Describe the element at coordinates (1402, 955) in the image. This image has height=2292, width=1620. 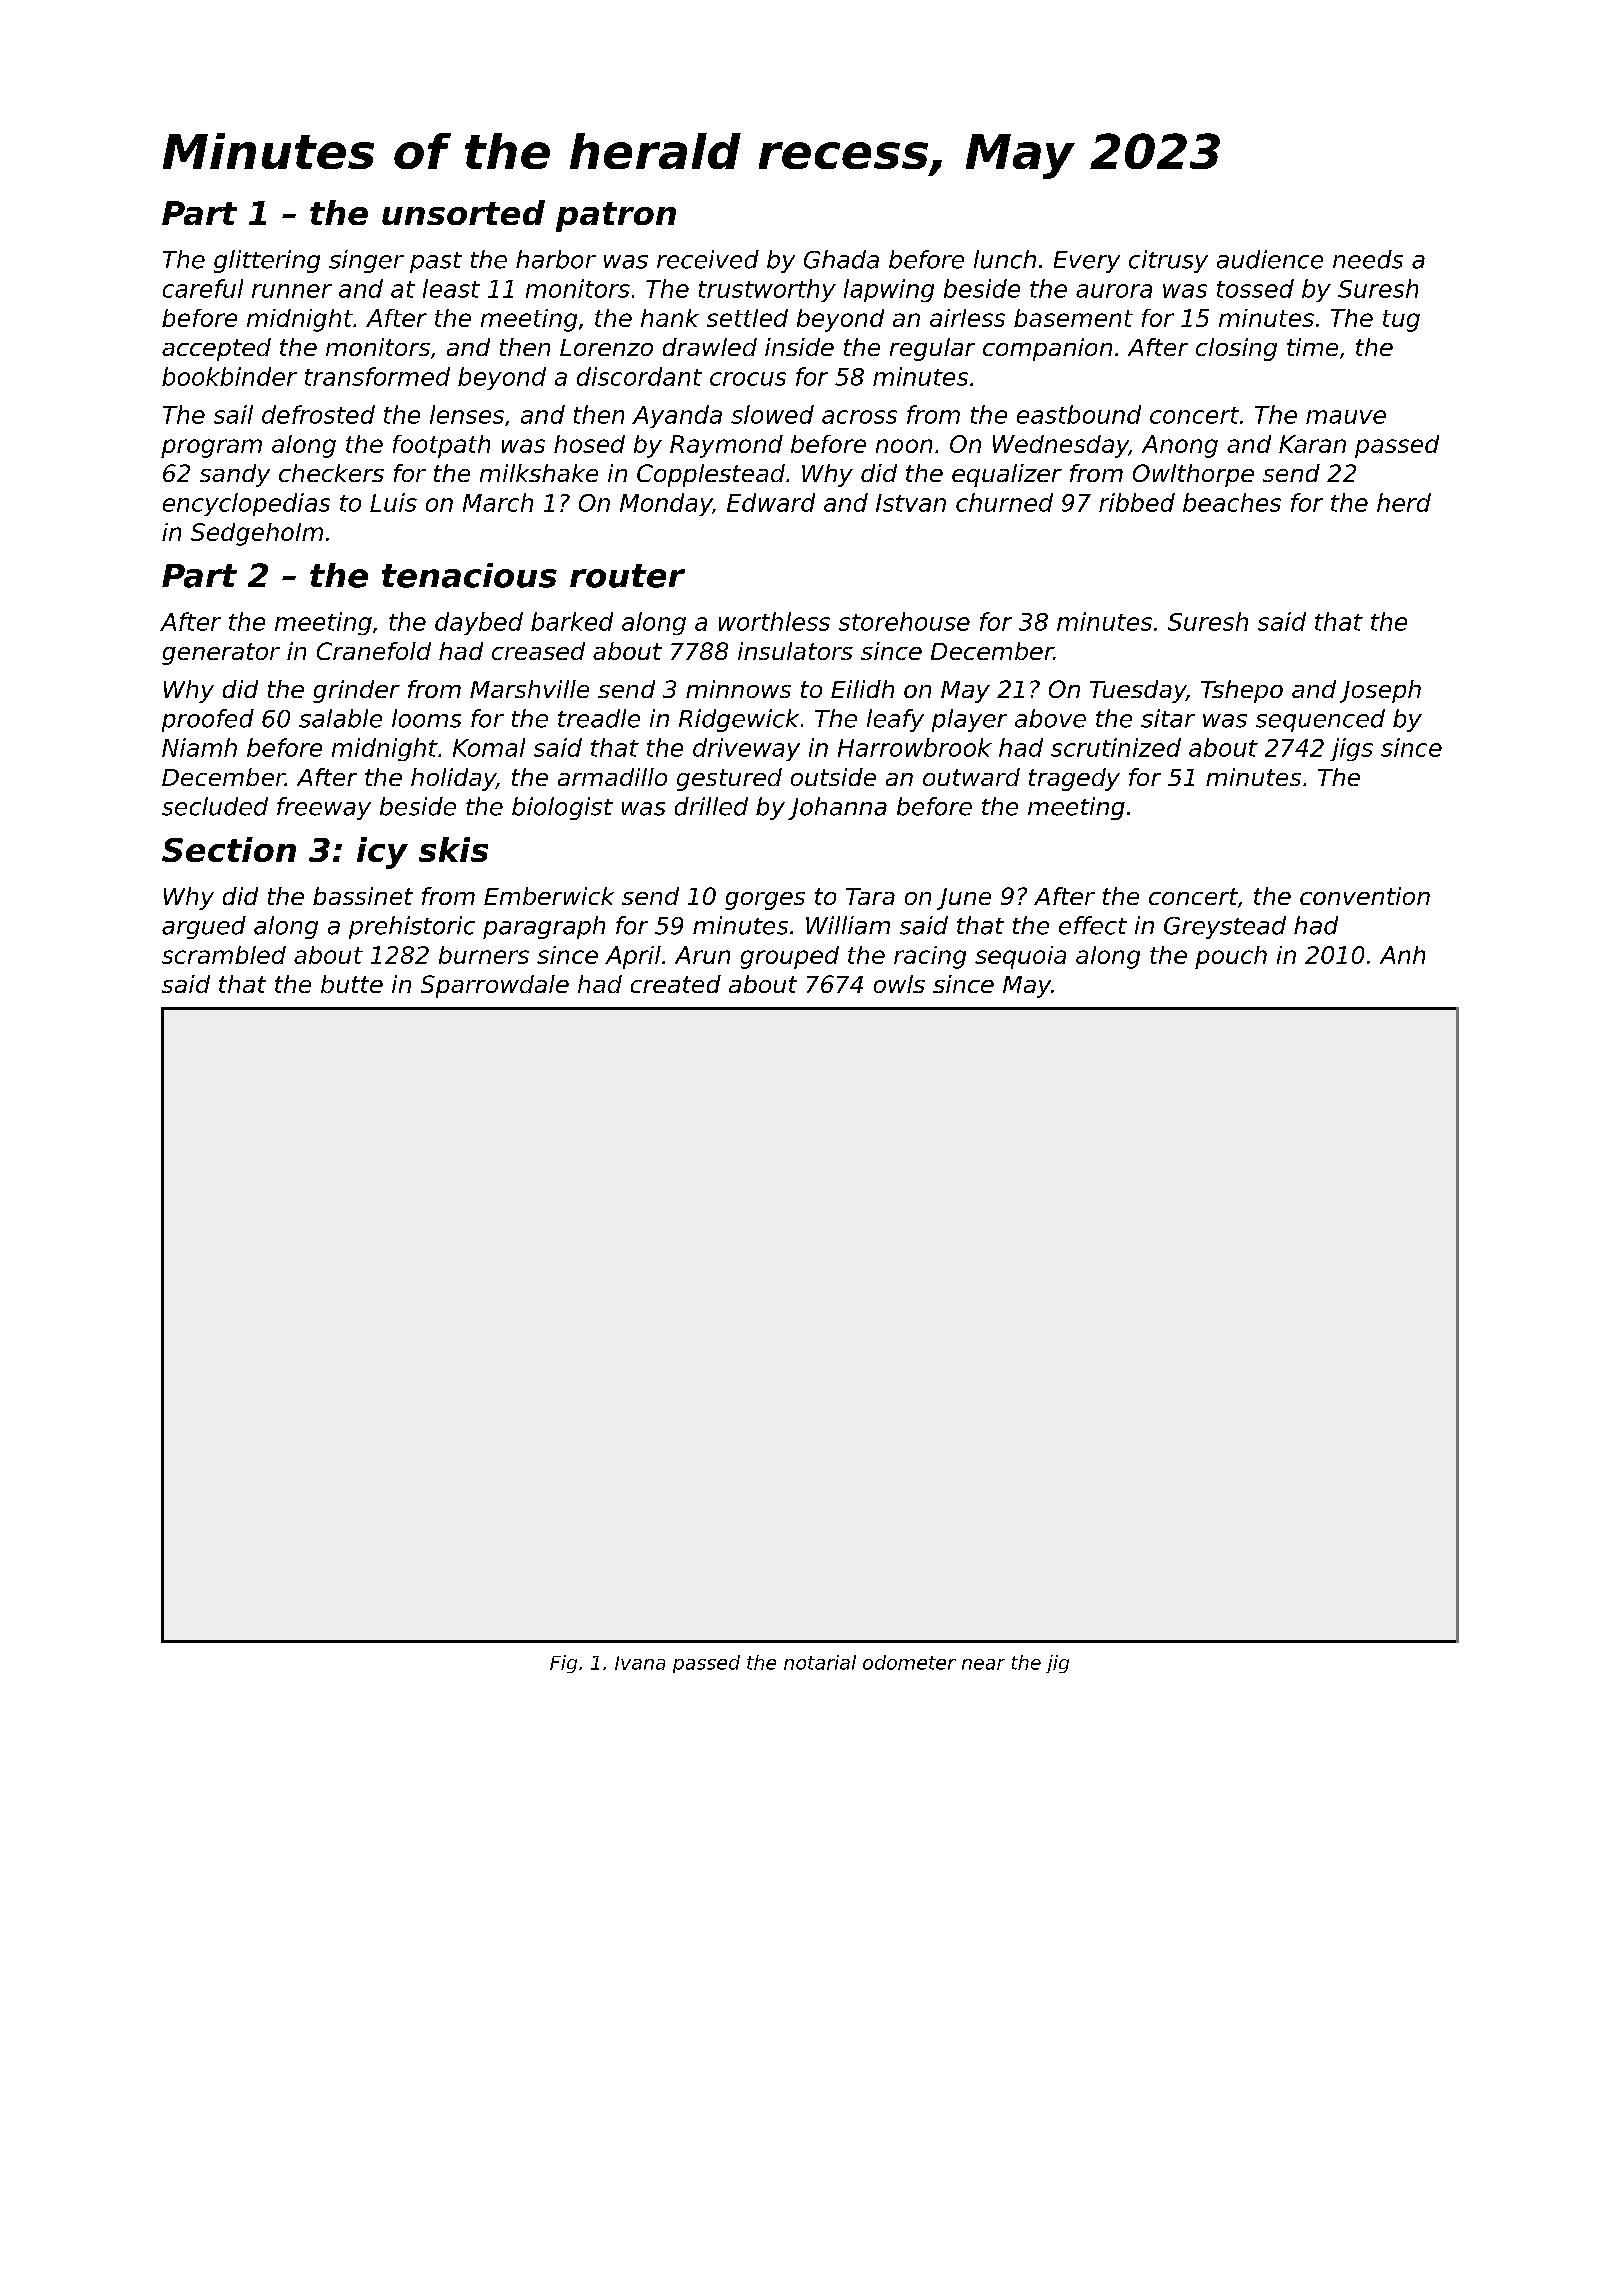
I see `Anh` at that location.
